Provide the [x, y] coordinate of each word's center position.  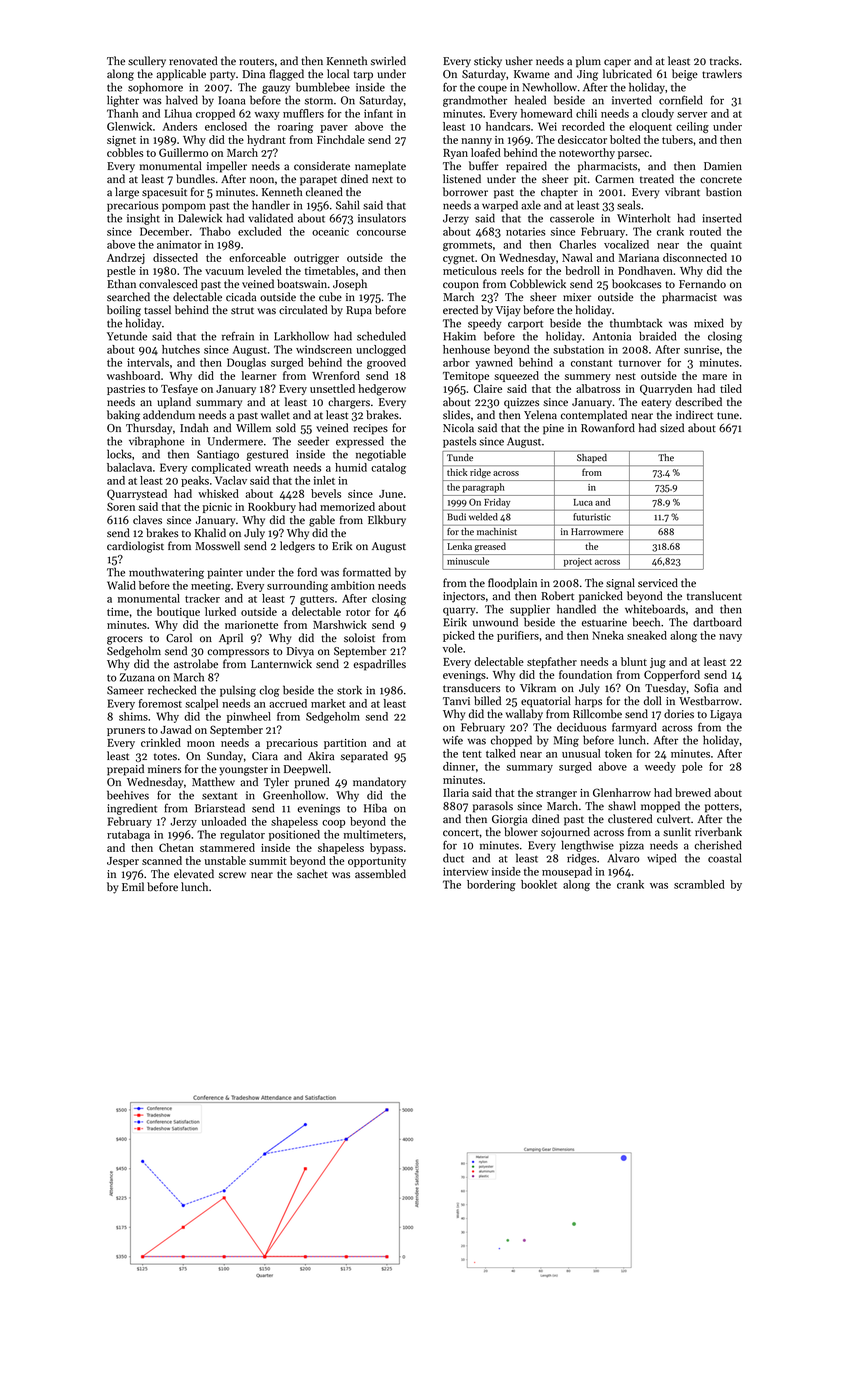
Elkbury [387, 521]
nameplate [380, 167]
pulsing [238, 691]
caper [617, 63]
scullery [147, 62]
